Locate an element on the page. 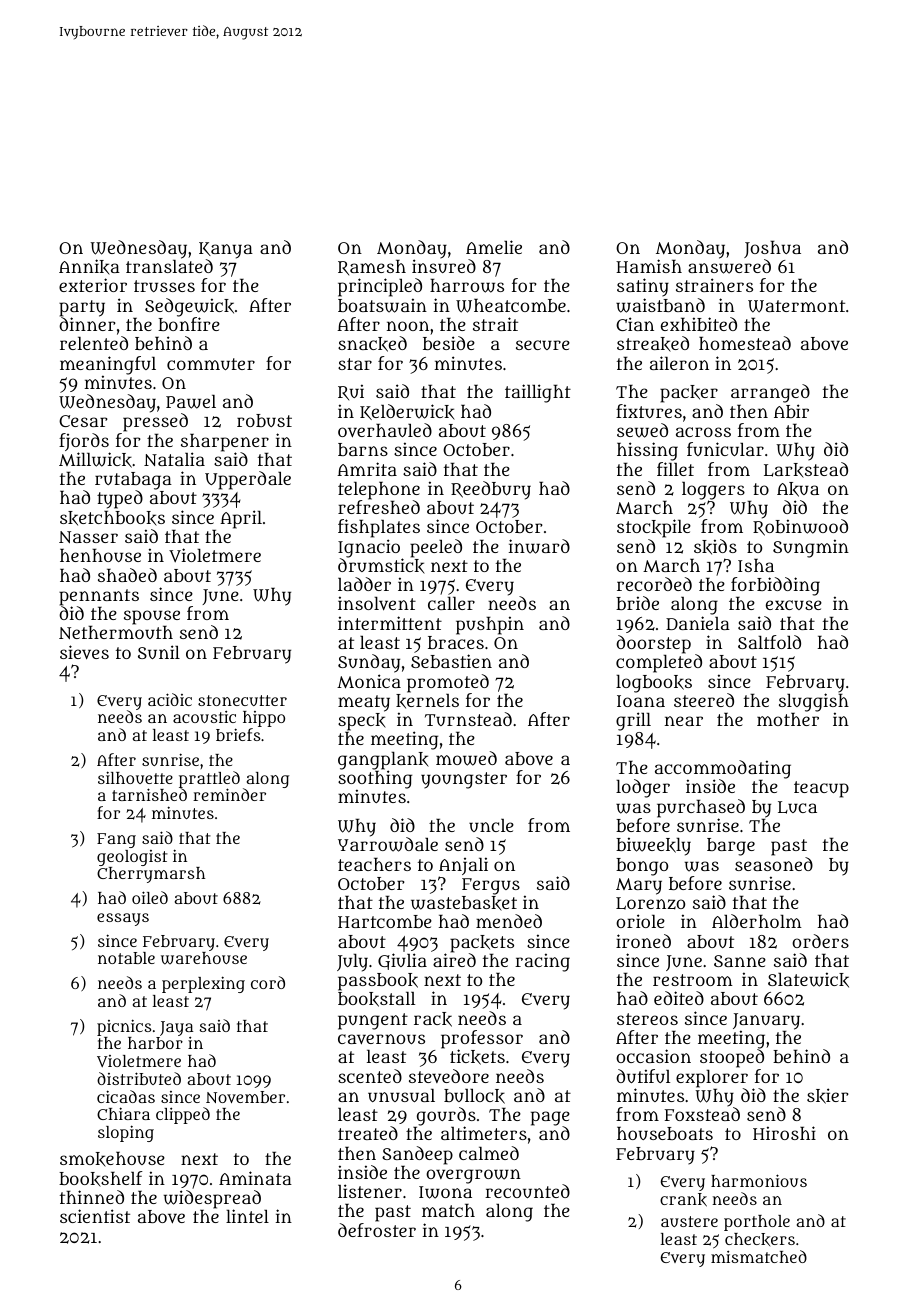  prattled is located at coordinates (209, 780).
